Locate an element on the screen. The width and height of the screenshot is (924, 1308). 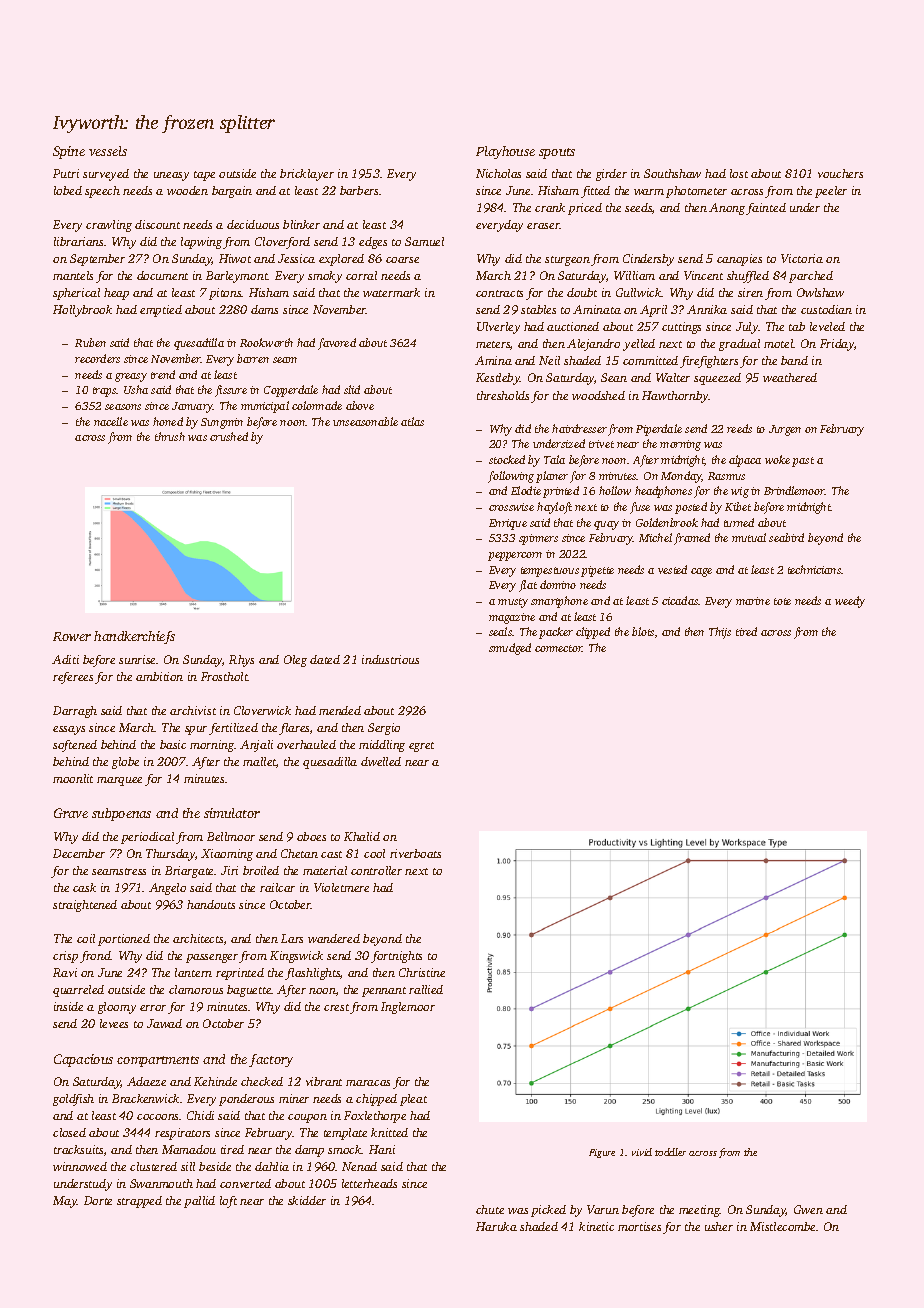
inside is located at coordinates (68, 1006).
